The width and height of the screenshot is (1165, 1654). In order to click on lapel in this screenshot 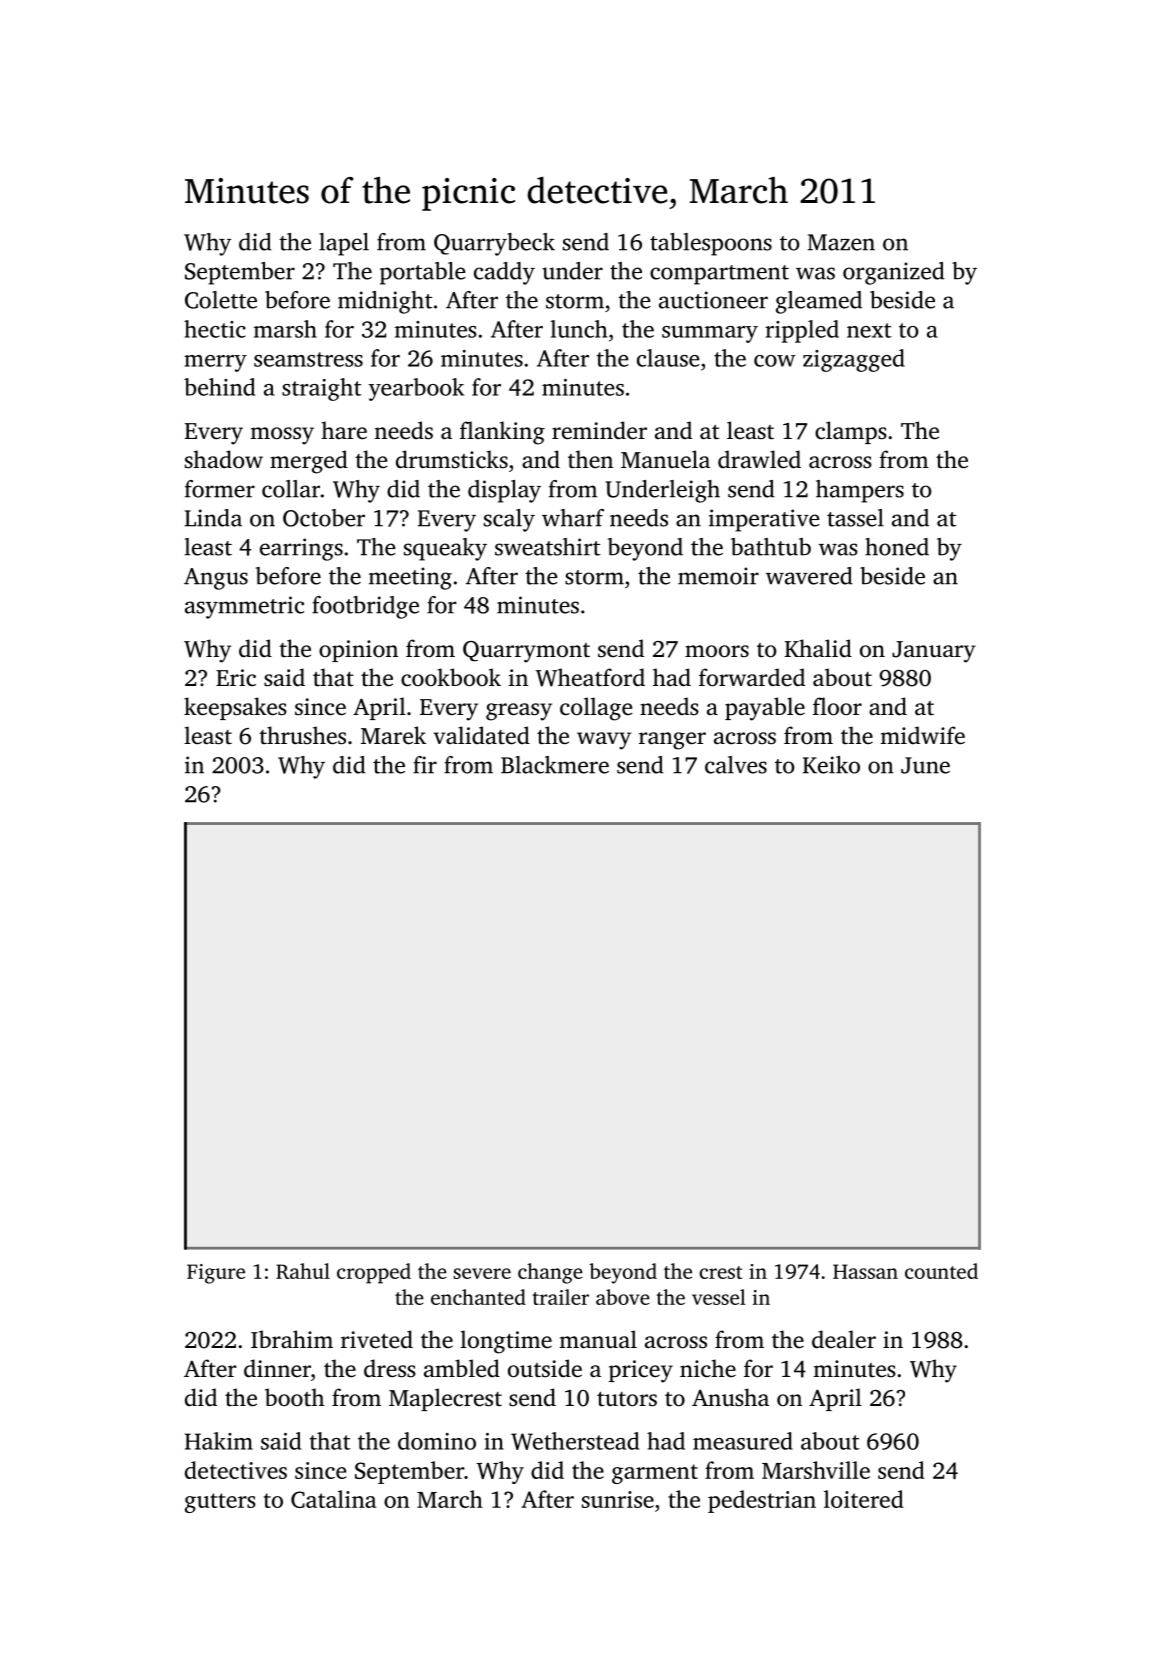, I will do `click(344, 244)`.
